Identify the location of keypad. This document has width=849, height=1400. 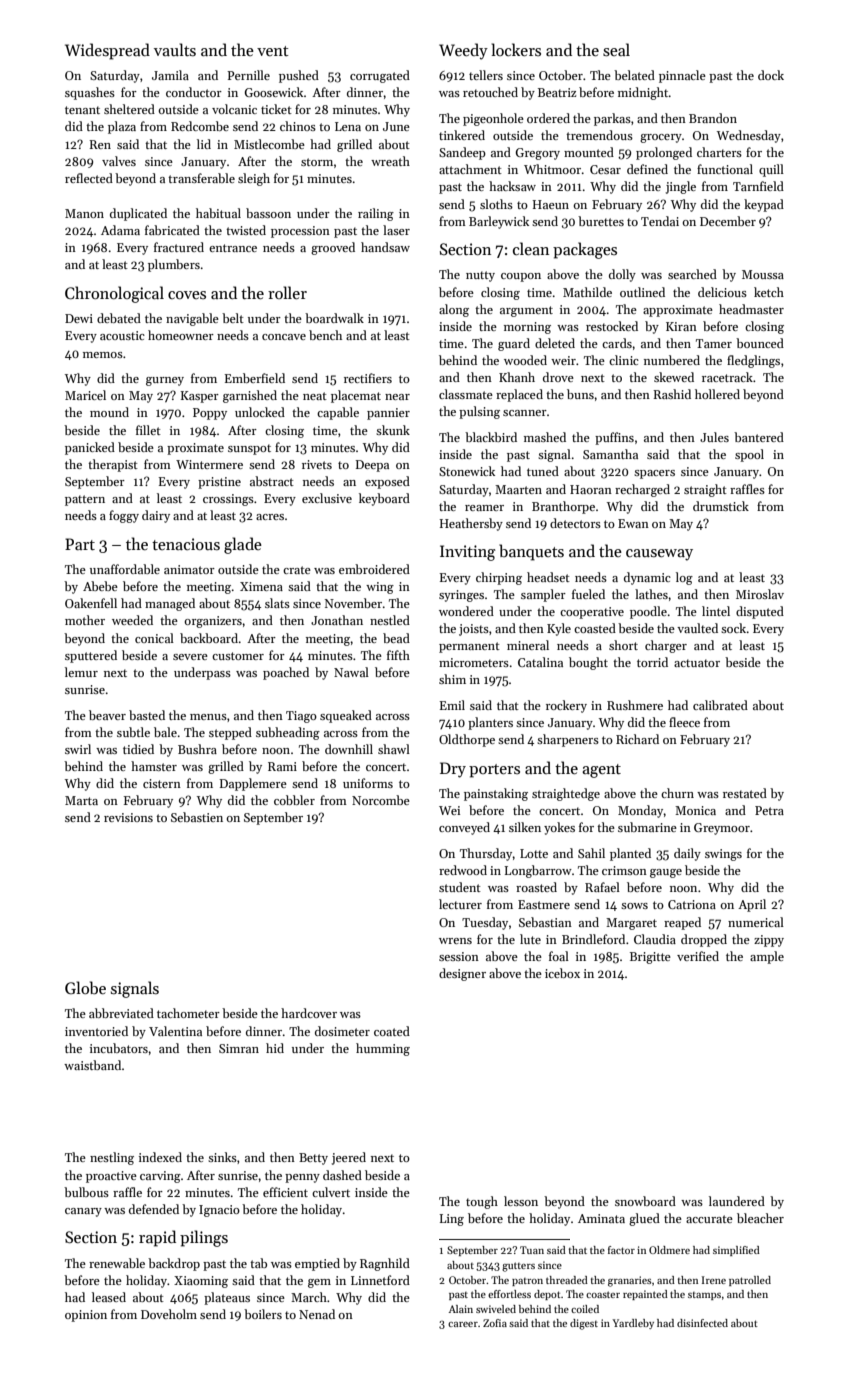
(764, 205).
